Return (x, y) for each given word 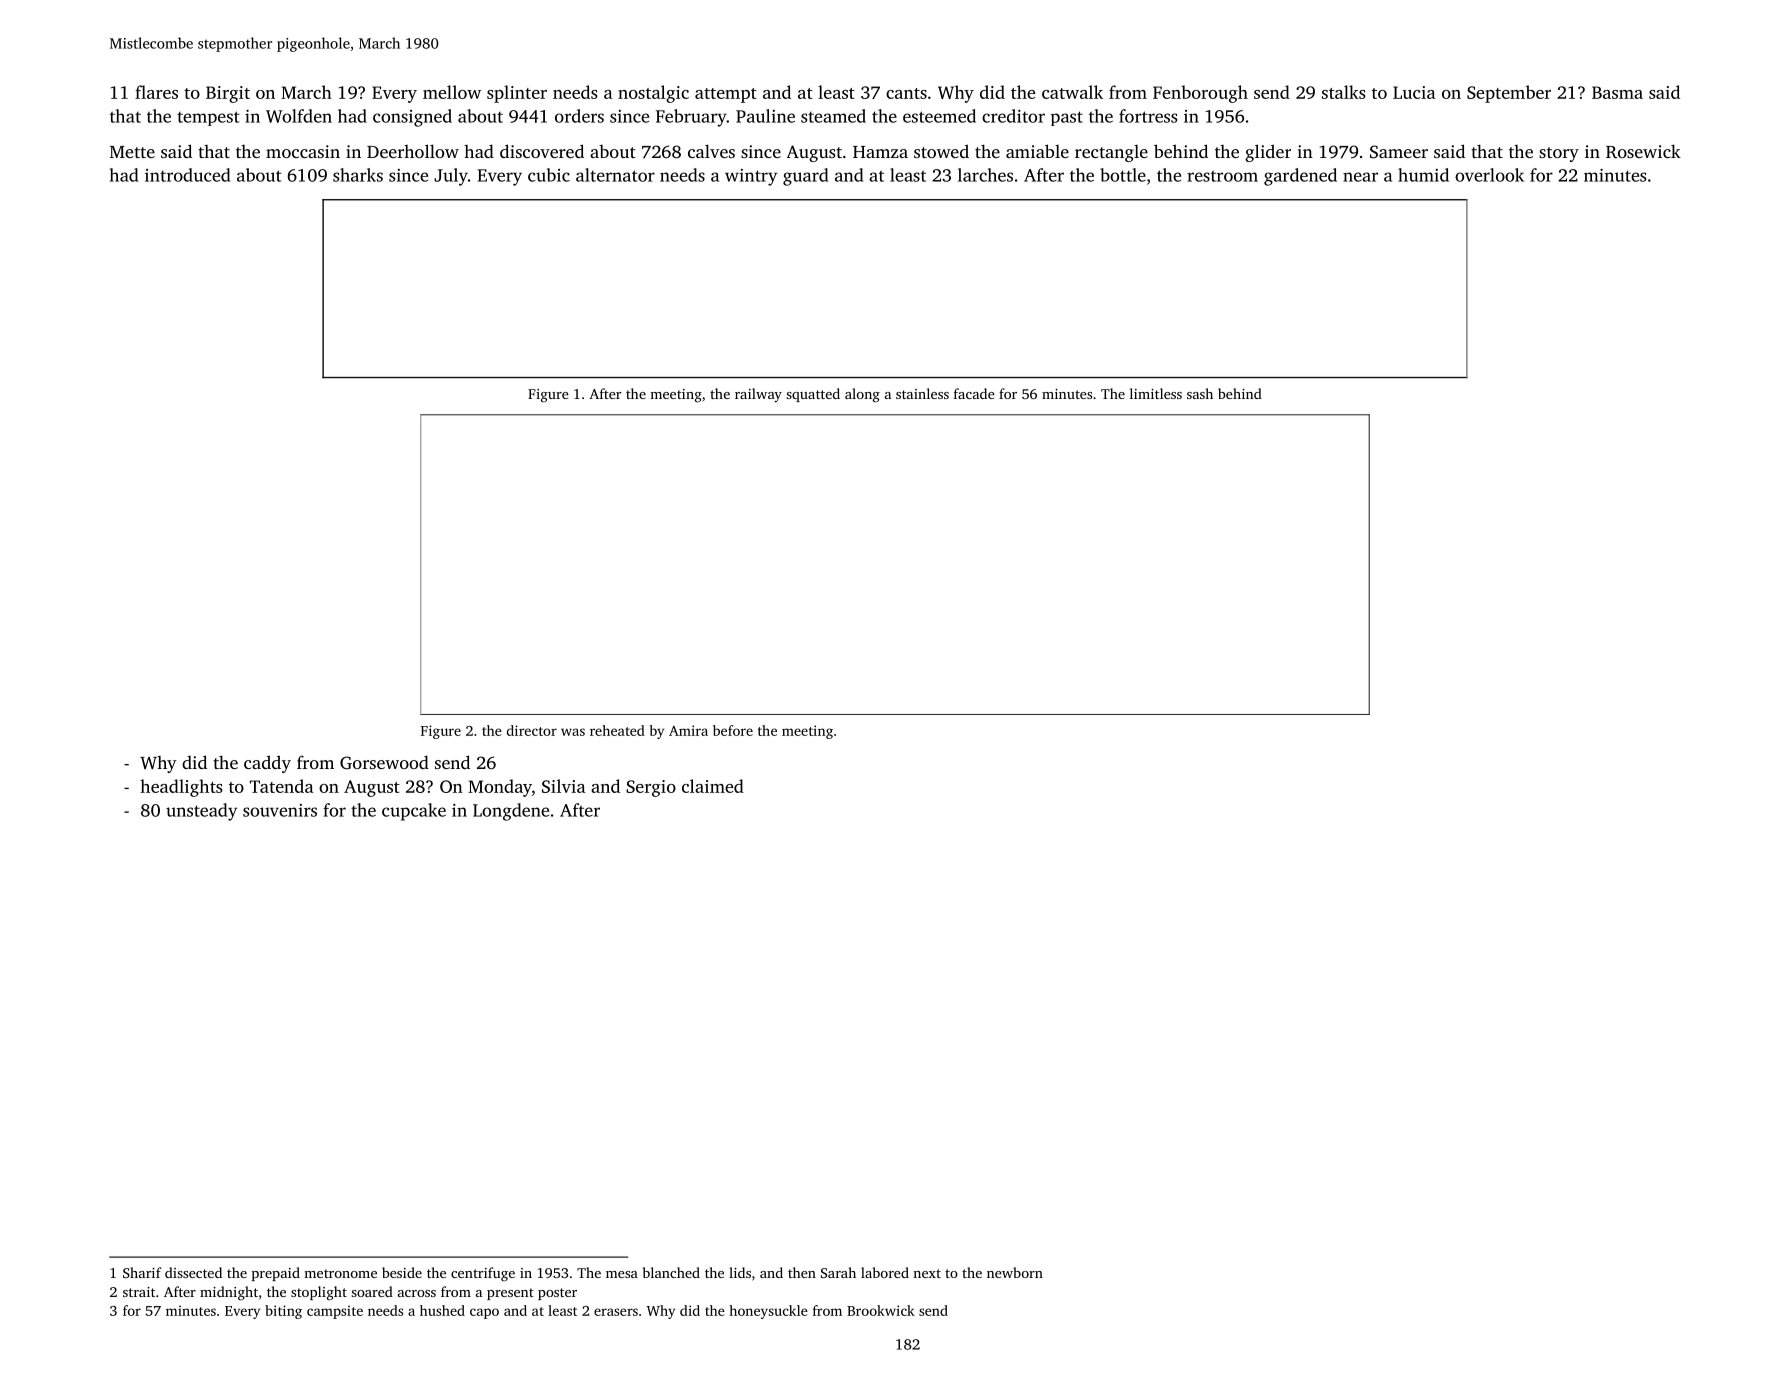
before (733, 730)
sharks (358, 175)
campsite (335, 1312)
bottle (1123, 175)
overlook (1489, 175)
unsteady (201, 812)
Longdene (511, 812)
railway (758, 395)
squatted (813, 395)
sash (1200, 393)
